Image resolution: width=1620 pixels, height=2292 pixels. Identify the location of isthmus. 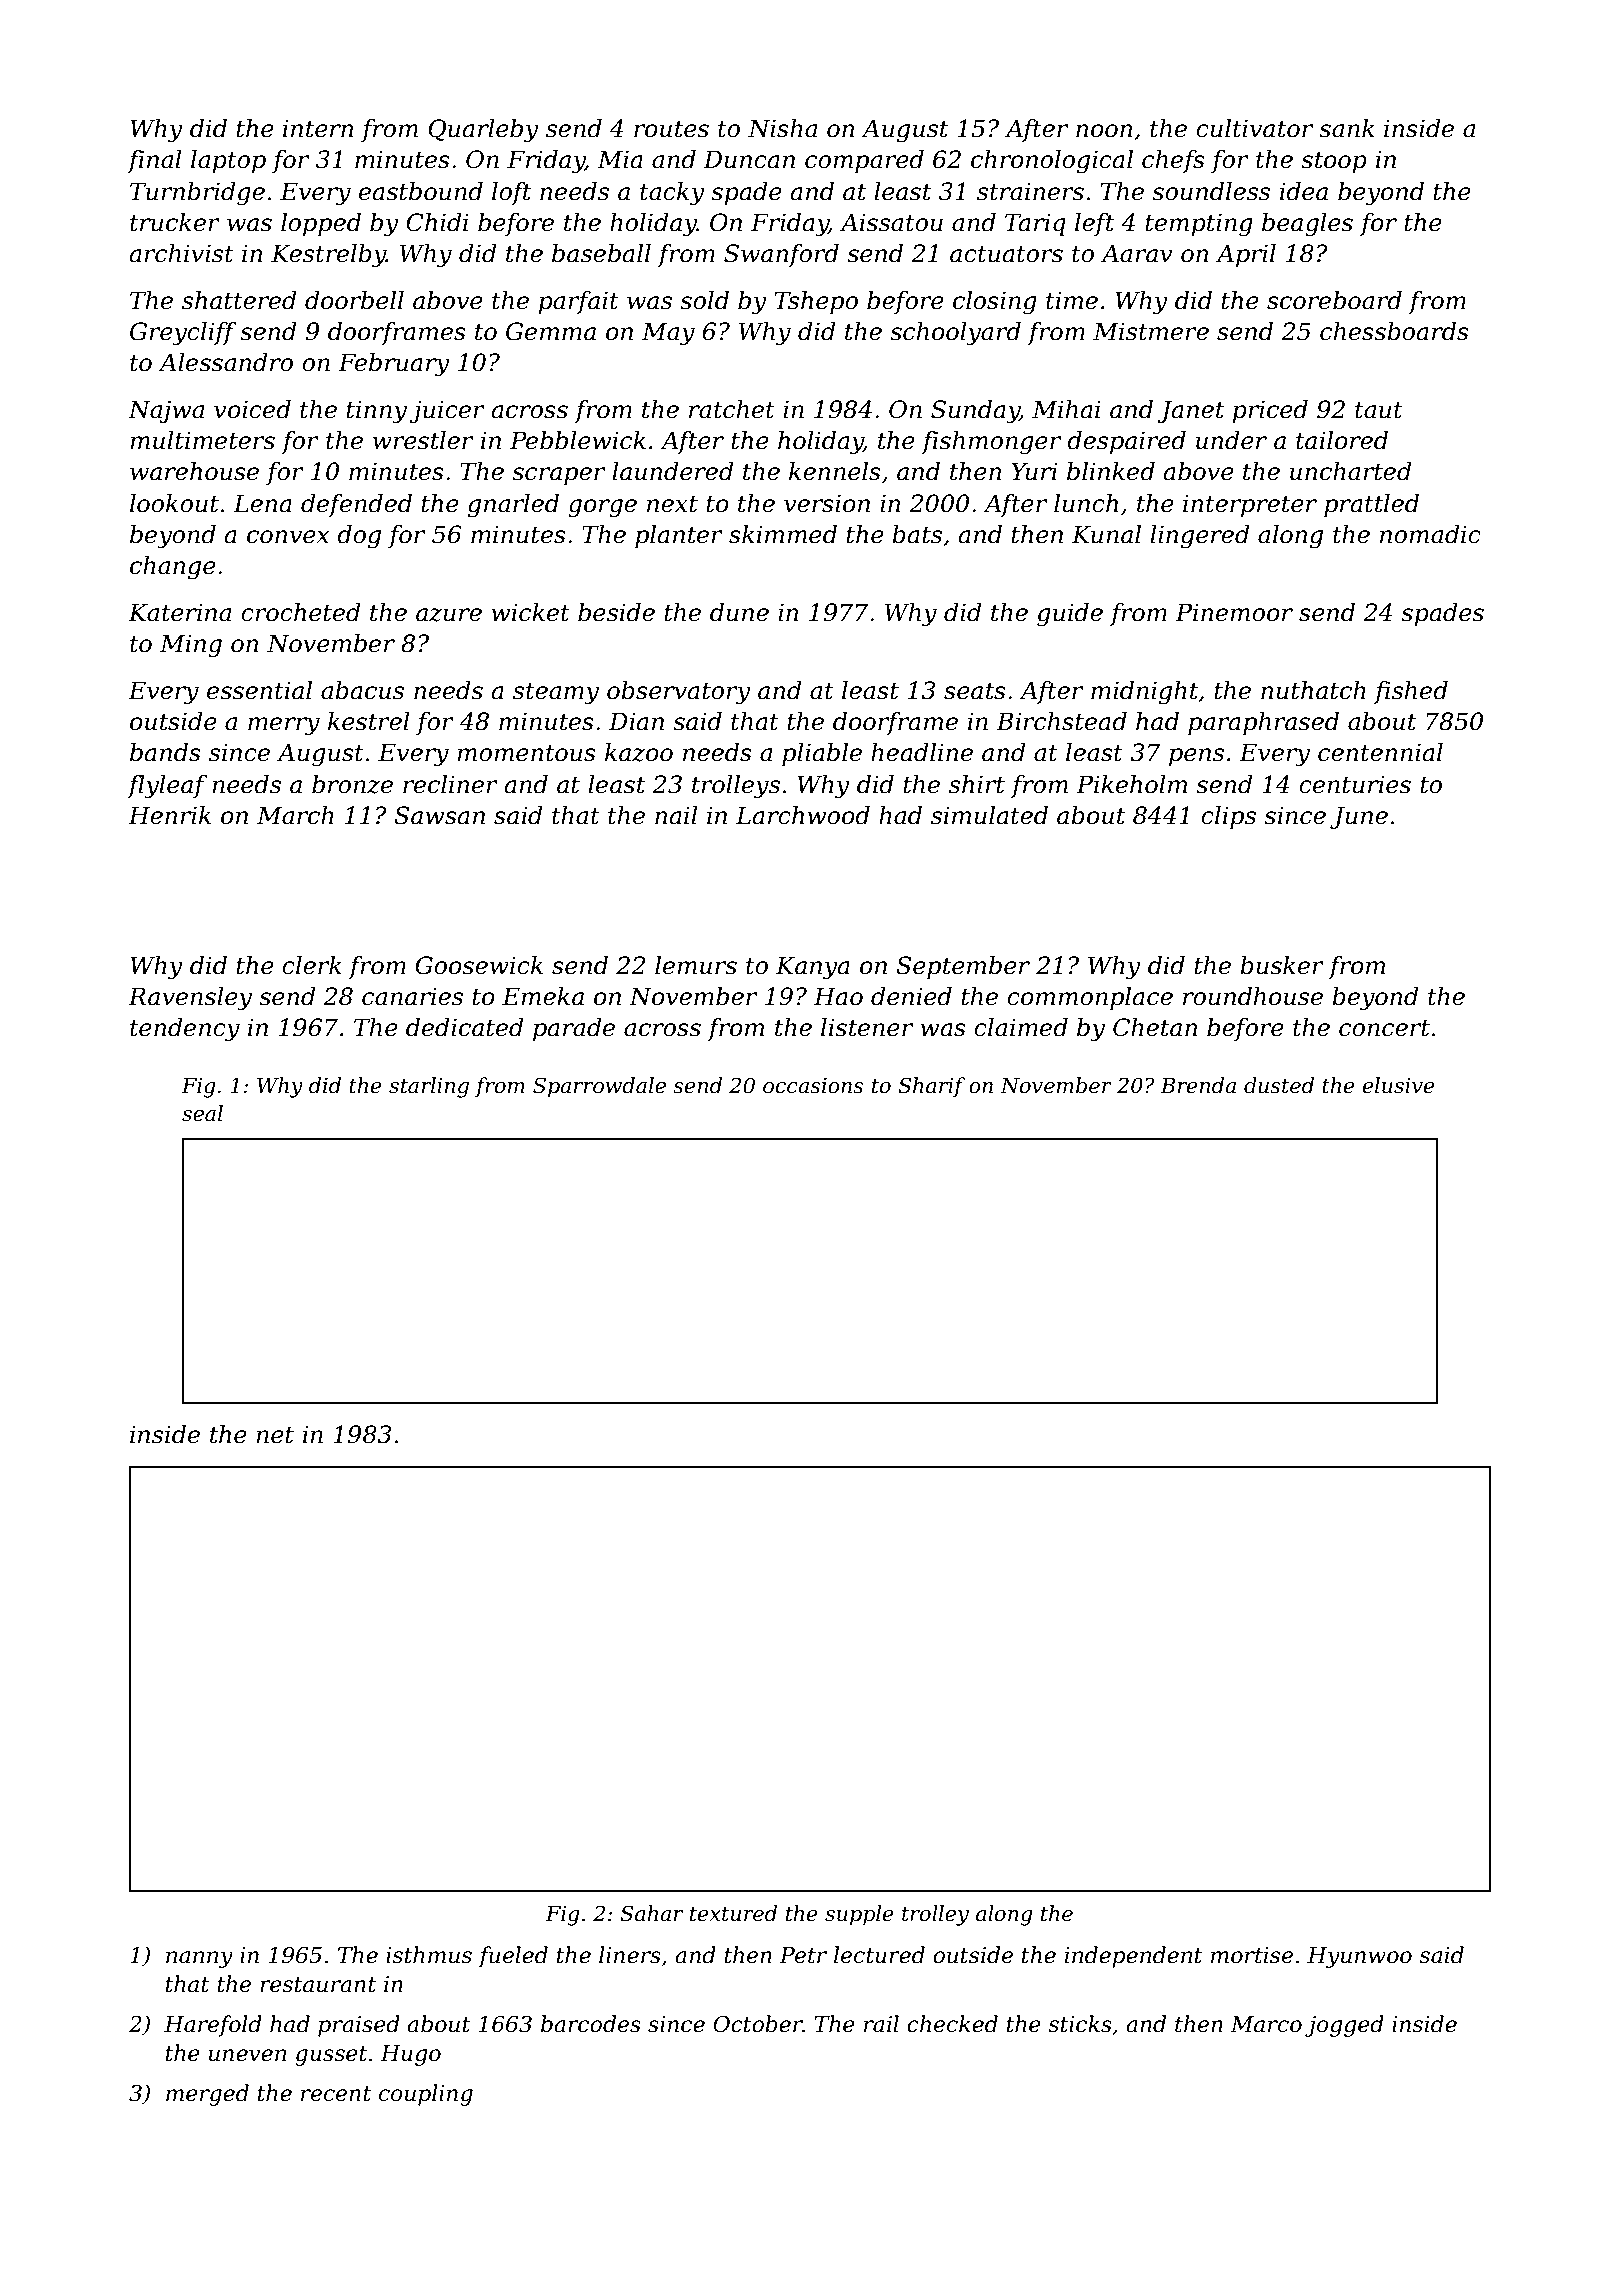
(429, 1955).
